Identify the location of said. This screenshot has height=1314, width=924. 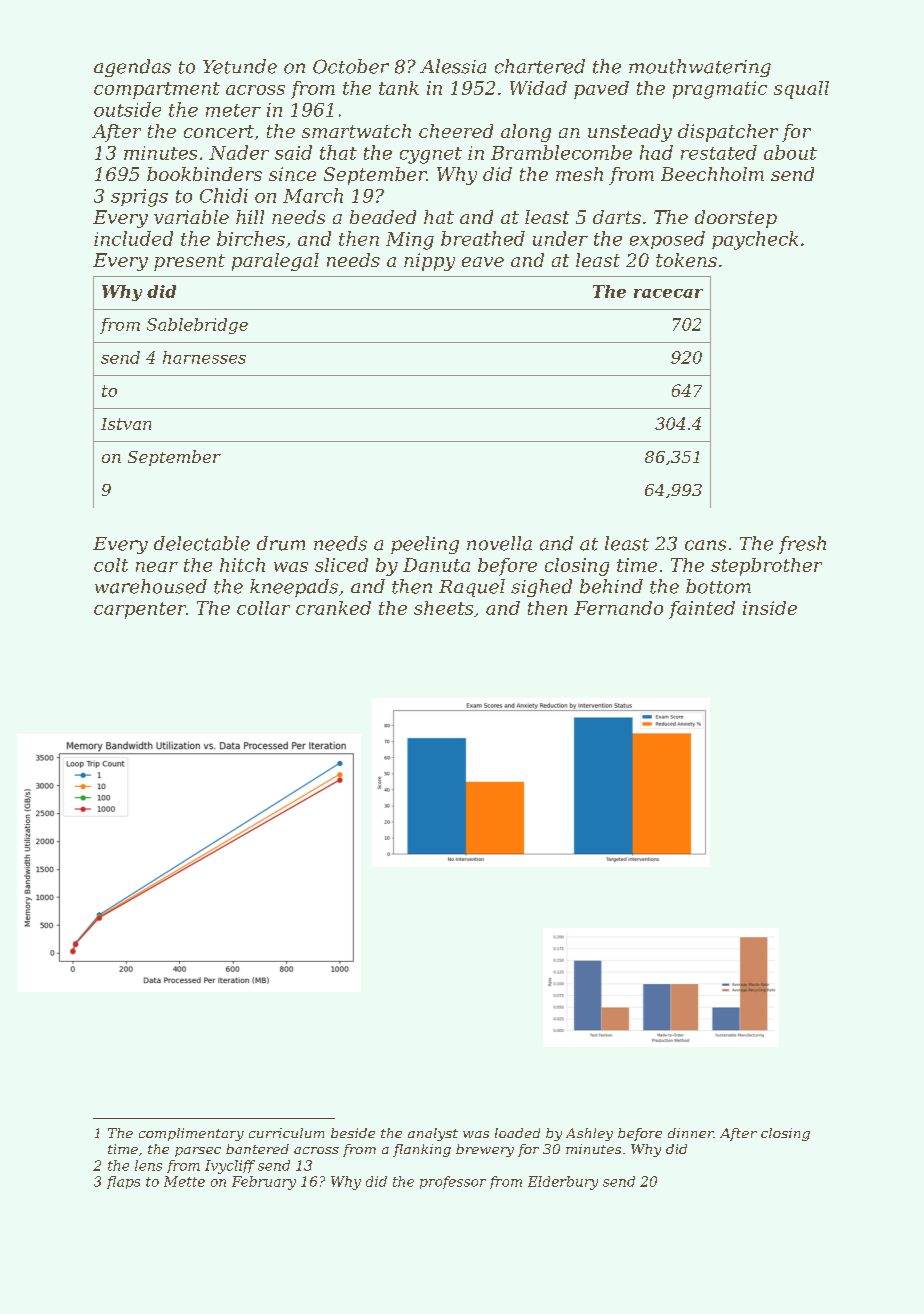
(293, 152).
